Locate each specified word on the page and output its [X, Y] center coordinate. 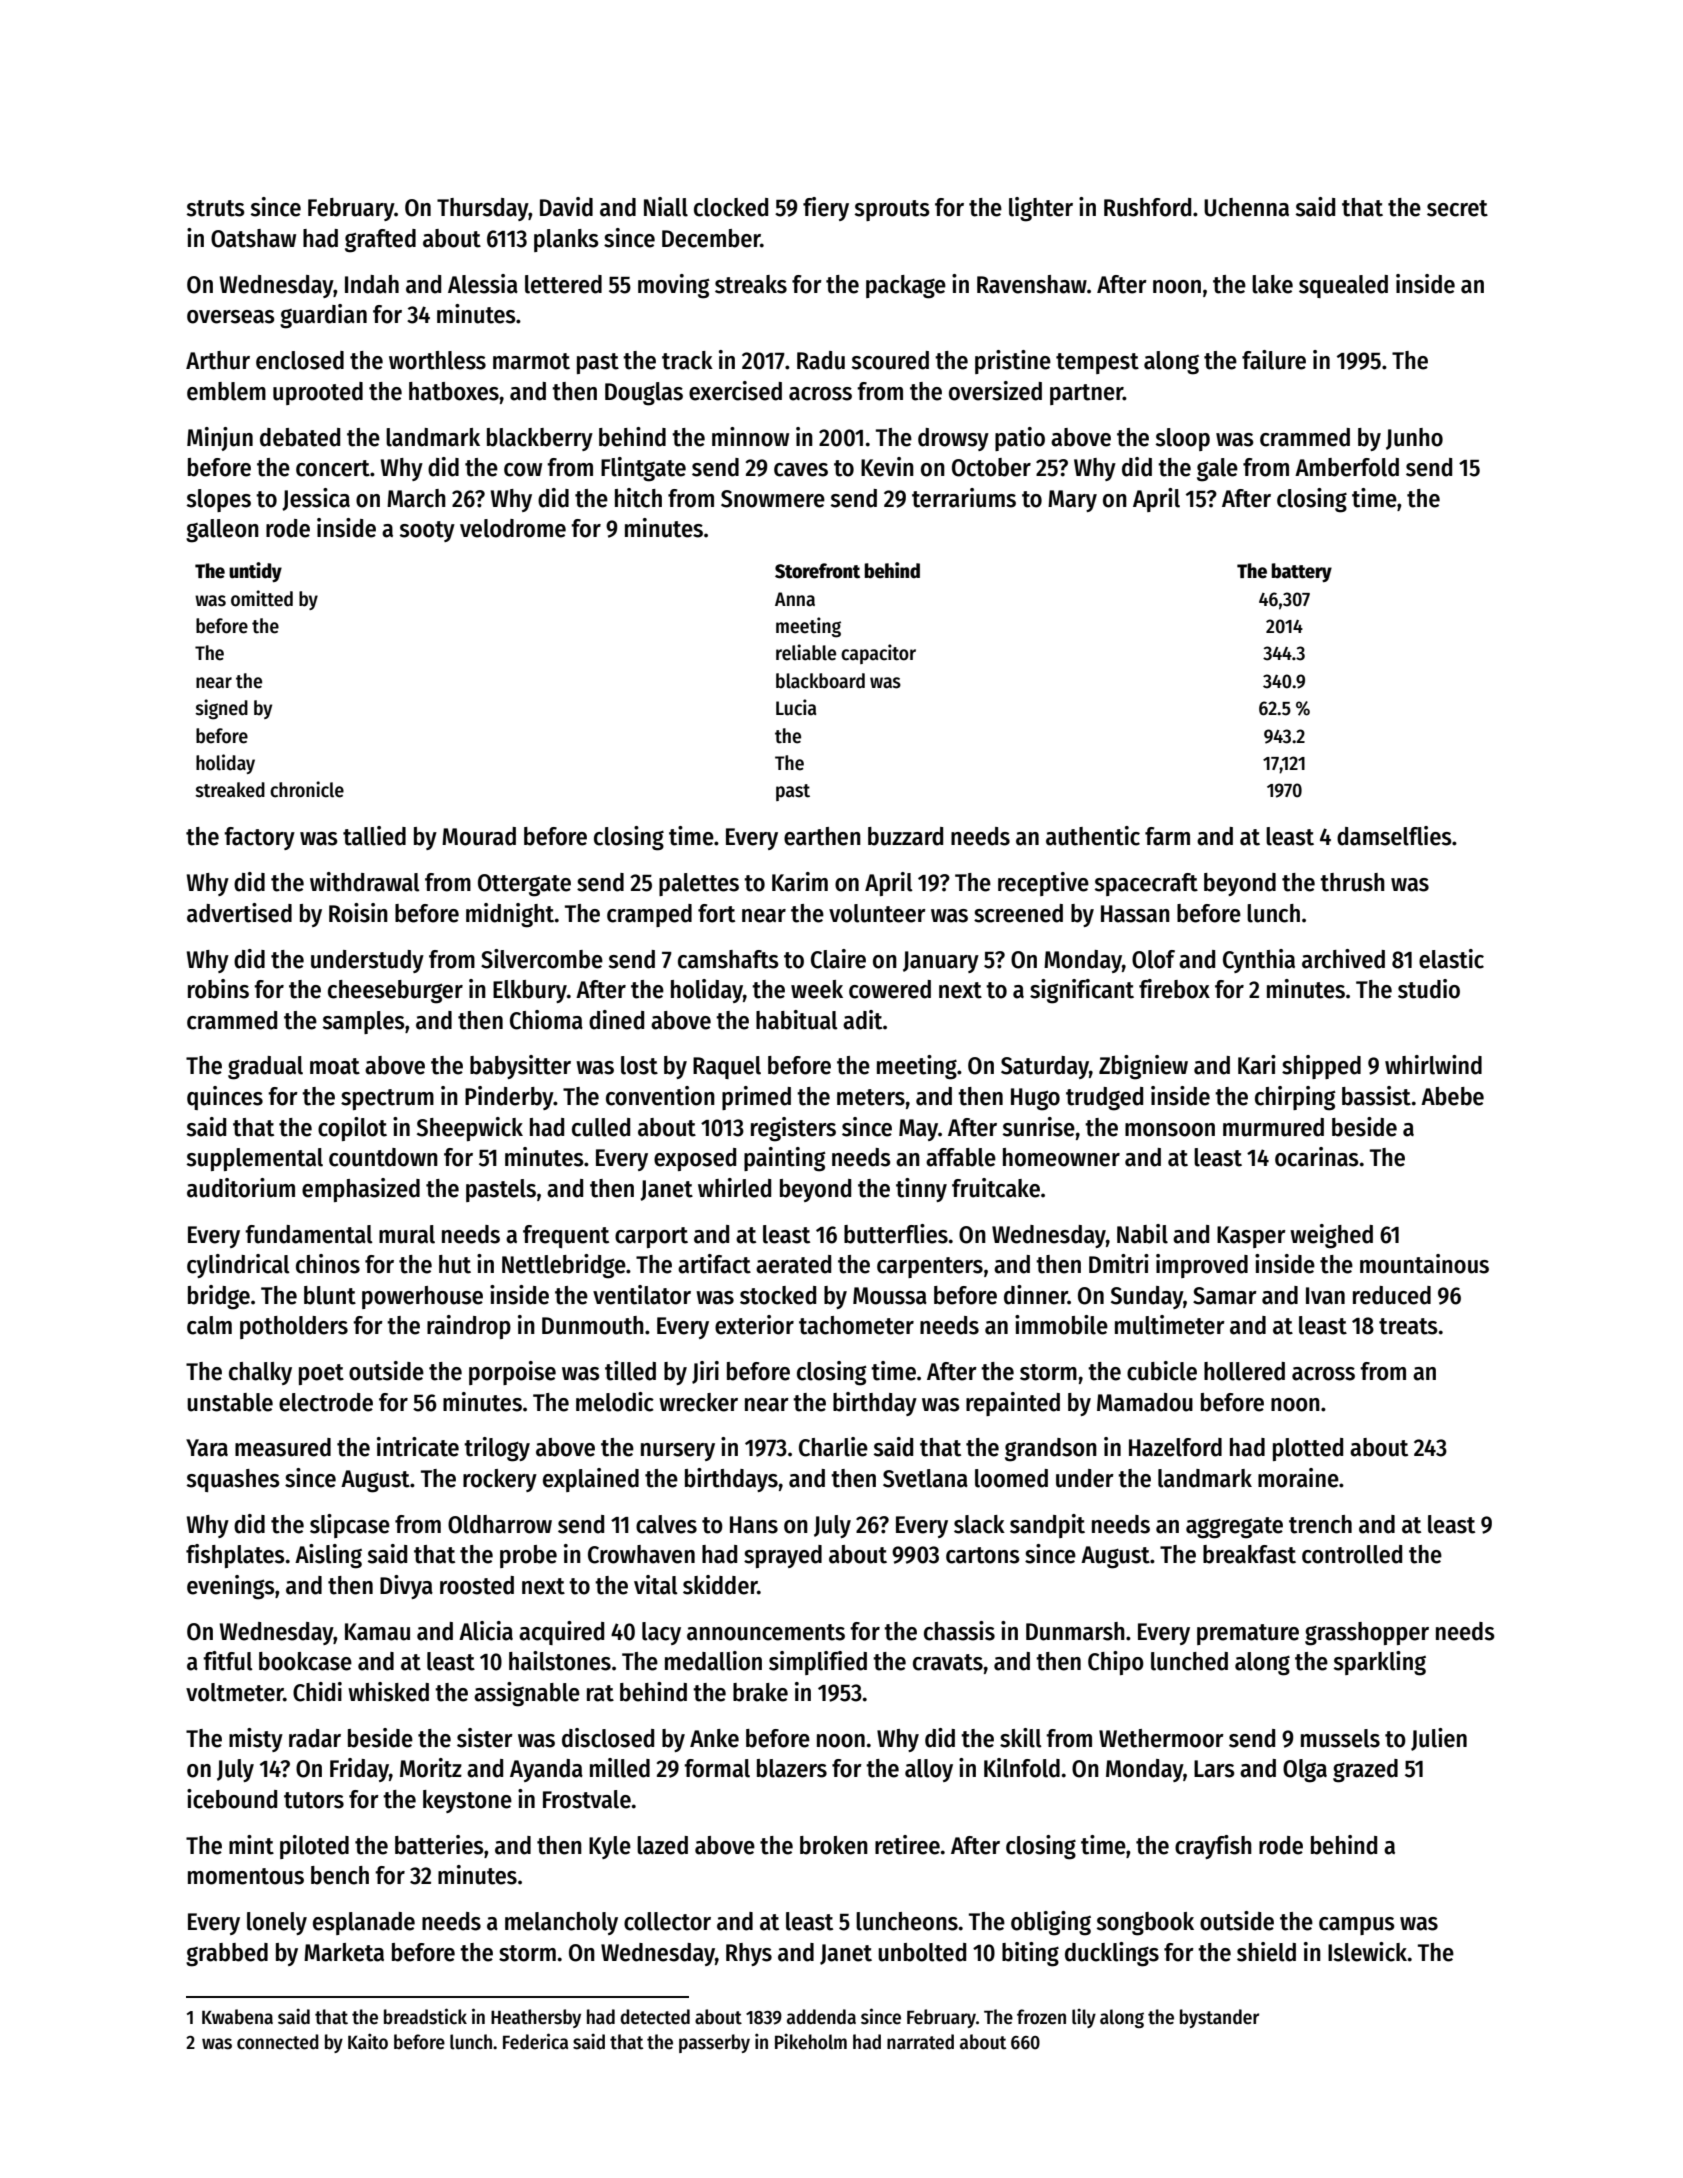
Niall [666, 207]
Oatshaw [253, 238]
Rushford [1147, 207]
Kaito [368, 2041]
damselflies [1394, 836]
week [817, 989]
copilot [352, 1129]
